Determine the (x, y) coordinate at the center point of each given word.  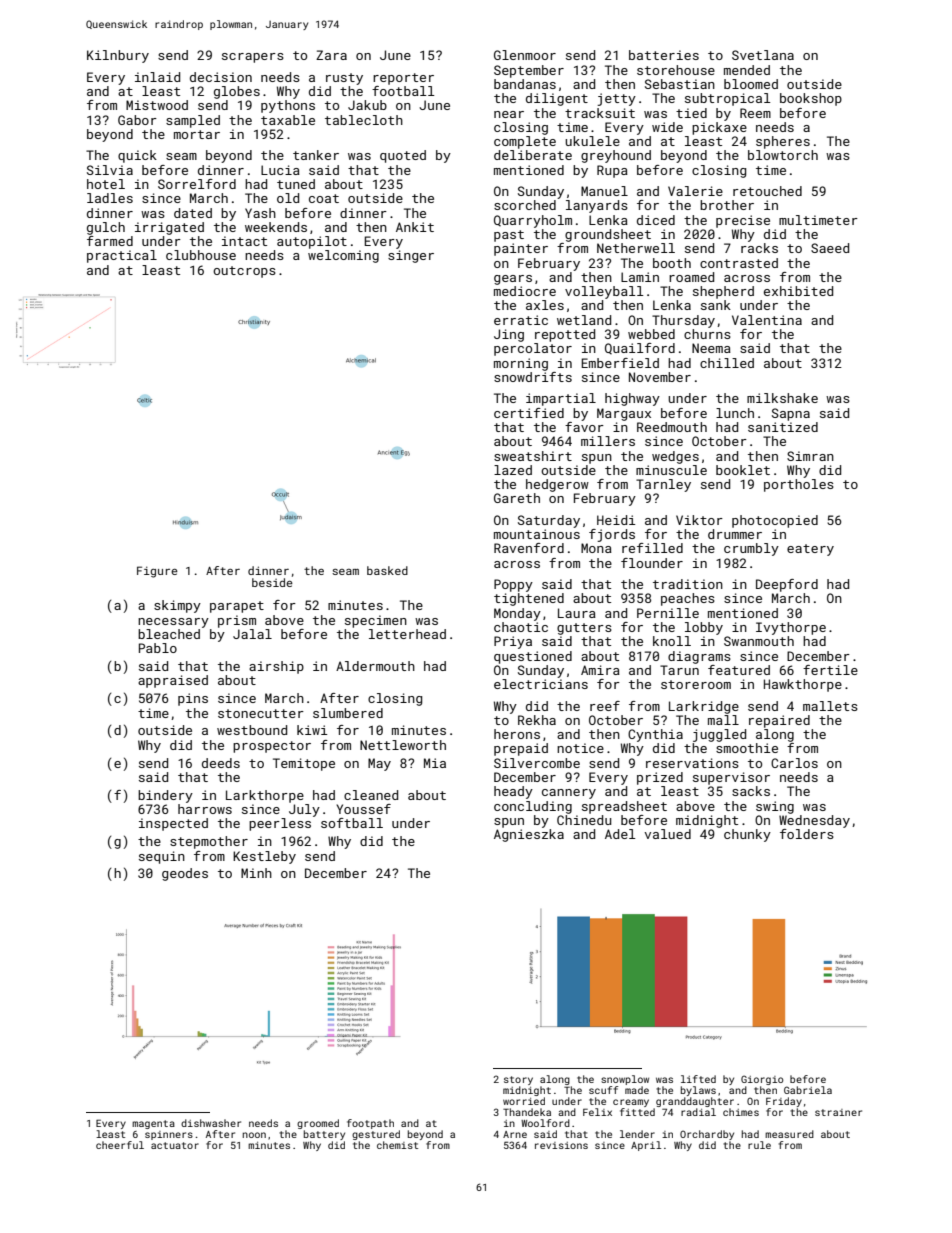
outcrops (244, 272)
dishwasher (211, 1123)
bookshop (811, 99)
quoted (403, 156)
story (518, 1080)
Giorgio (762, 1080)
